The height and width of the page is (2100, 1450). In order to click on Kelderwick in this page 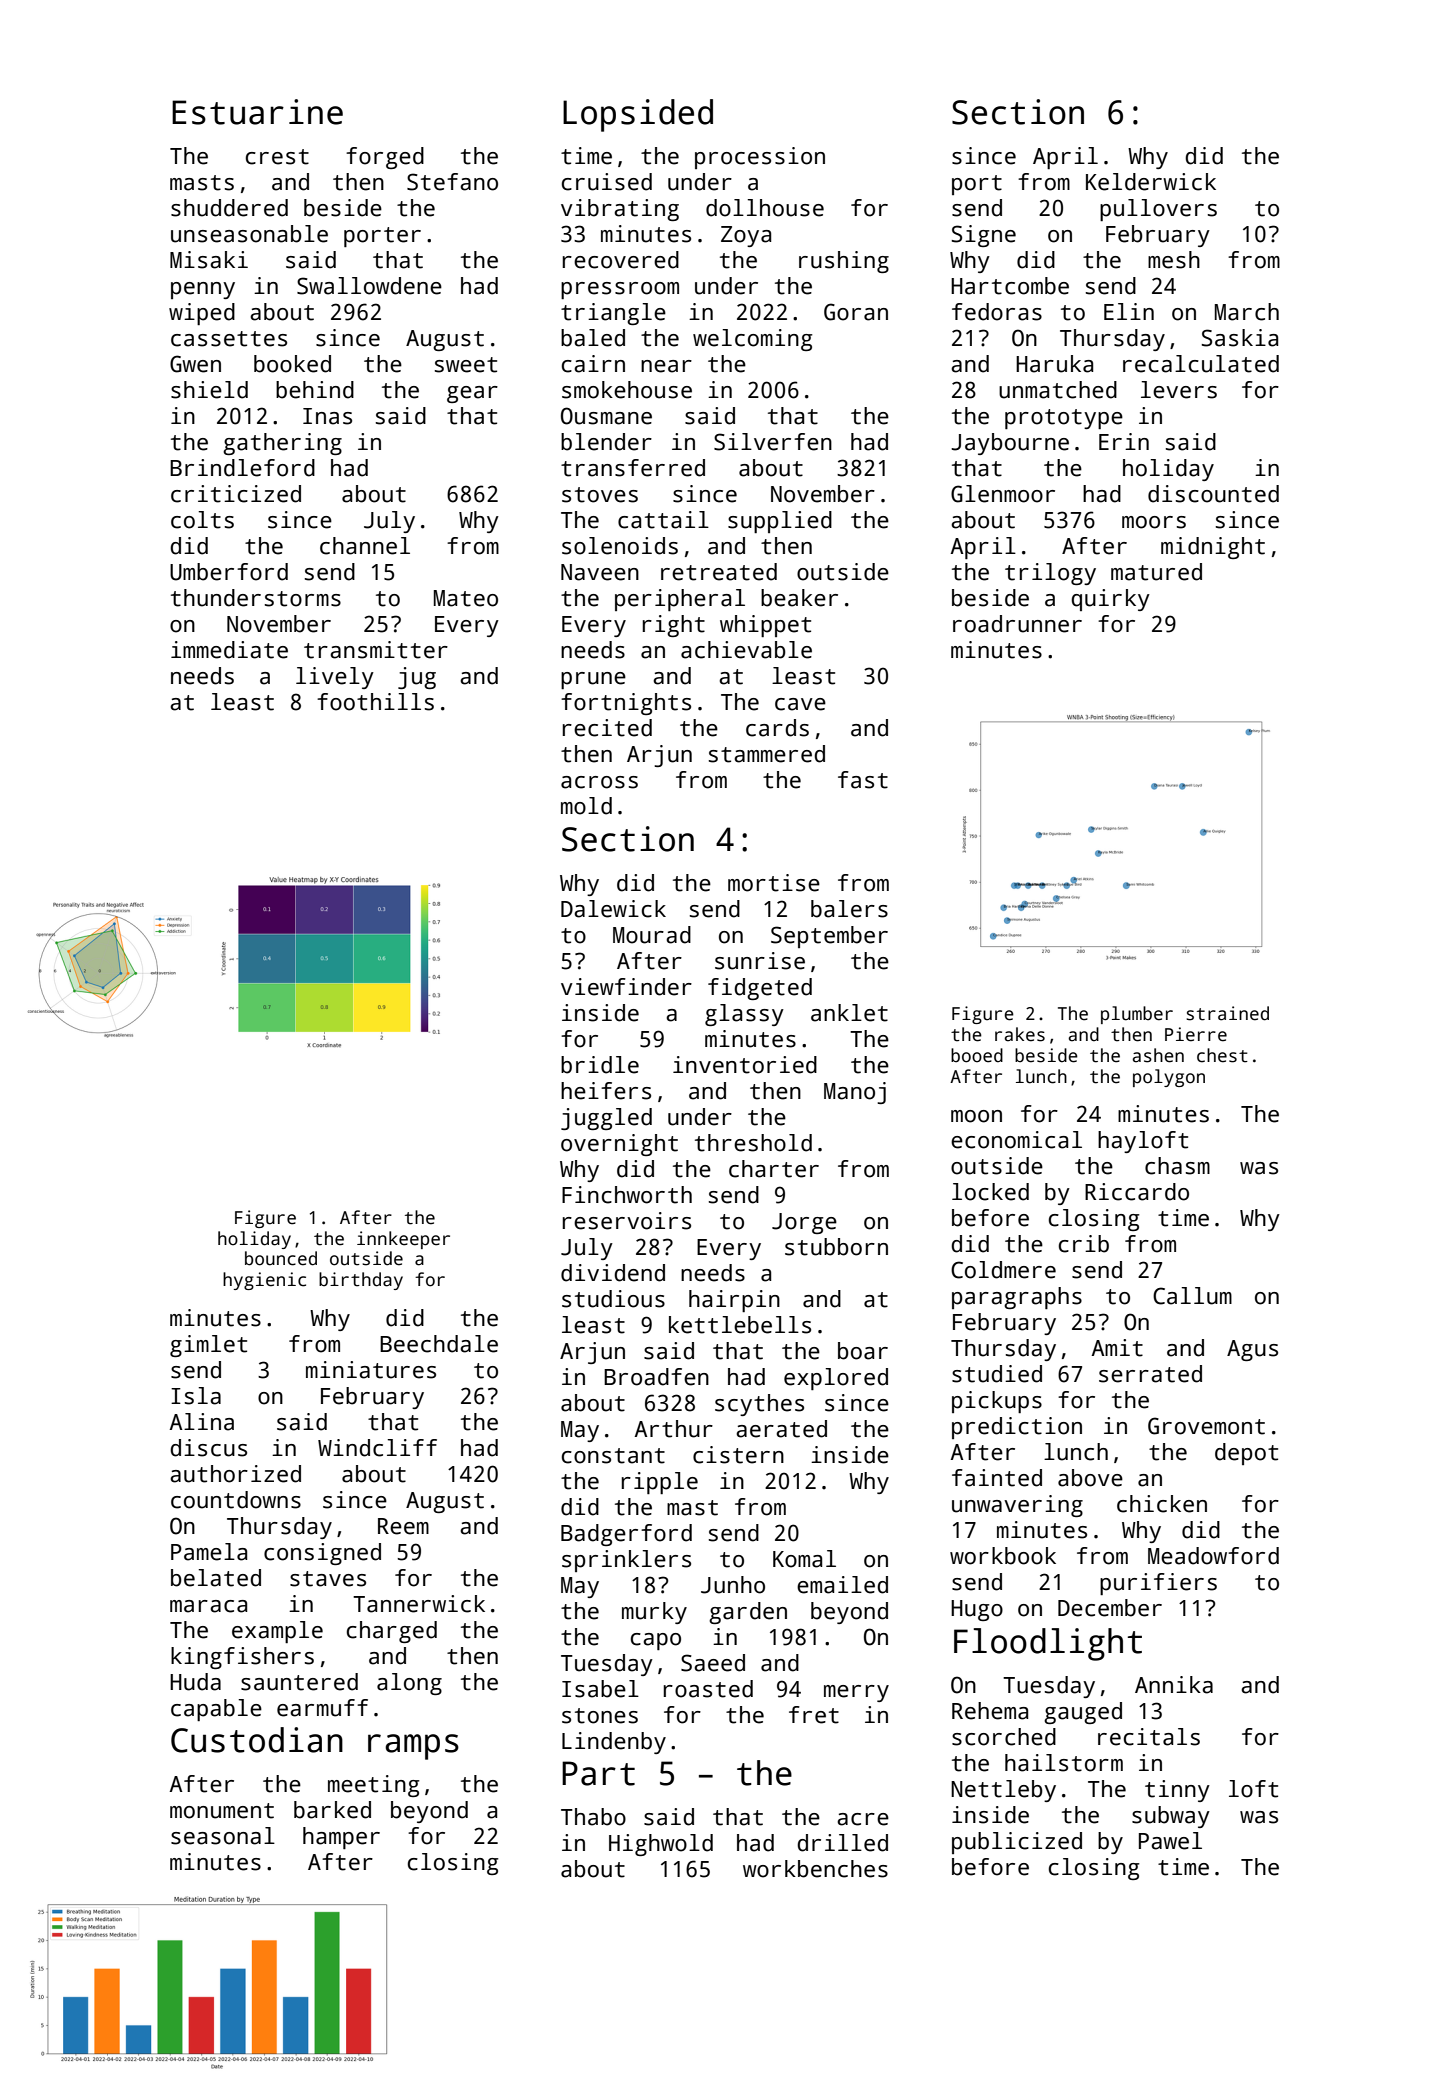, I will do `click(1151, 182)`.
